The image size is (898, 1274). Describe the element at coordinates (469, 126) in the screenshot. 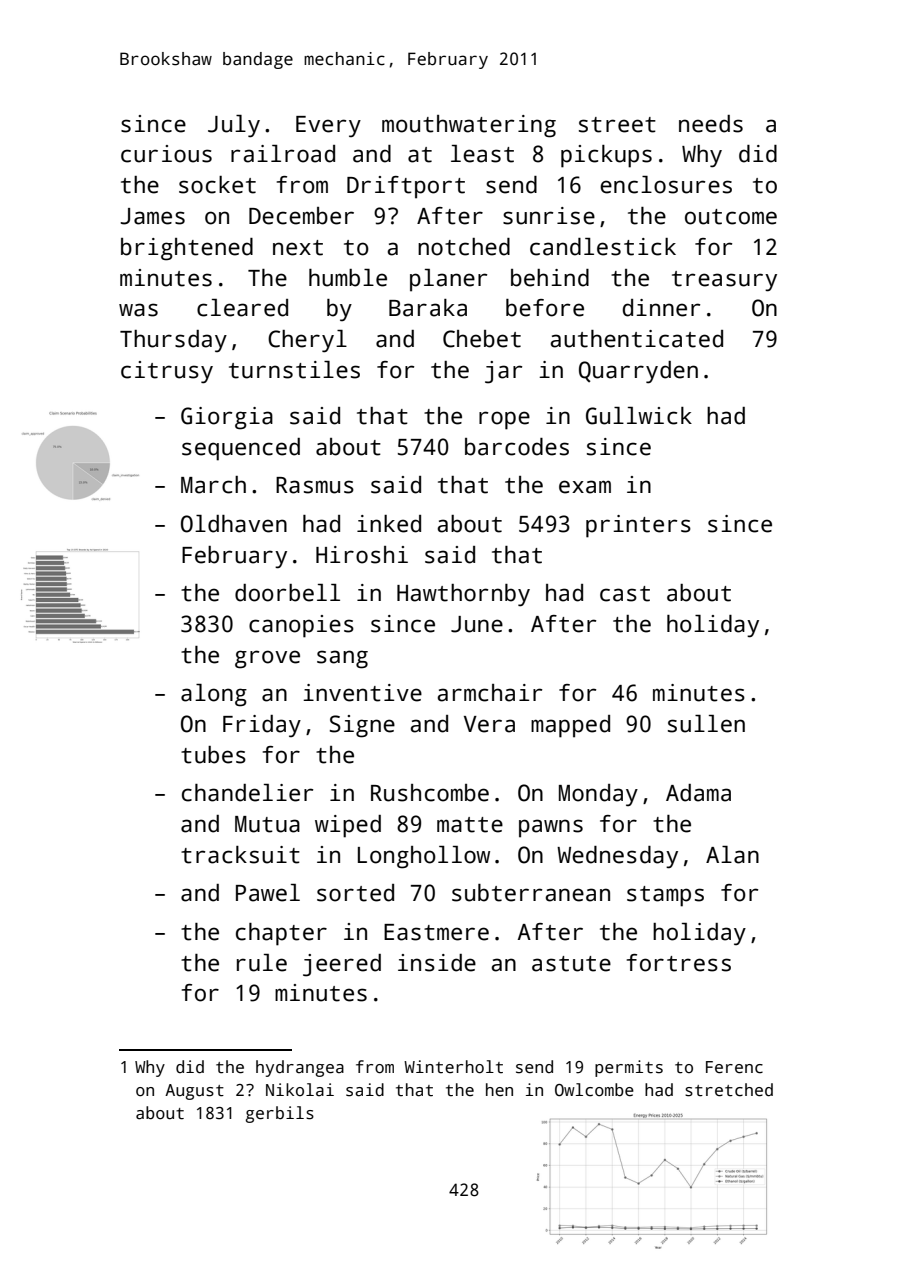

I see `mouthwatering` at that location.
